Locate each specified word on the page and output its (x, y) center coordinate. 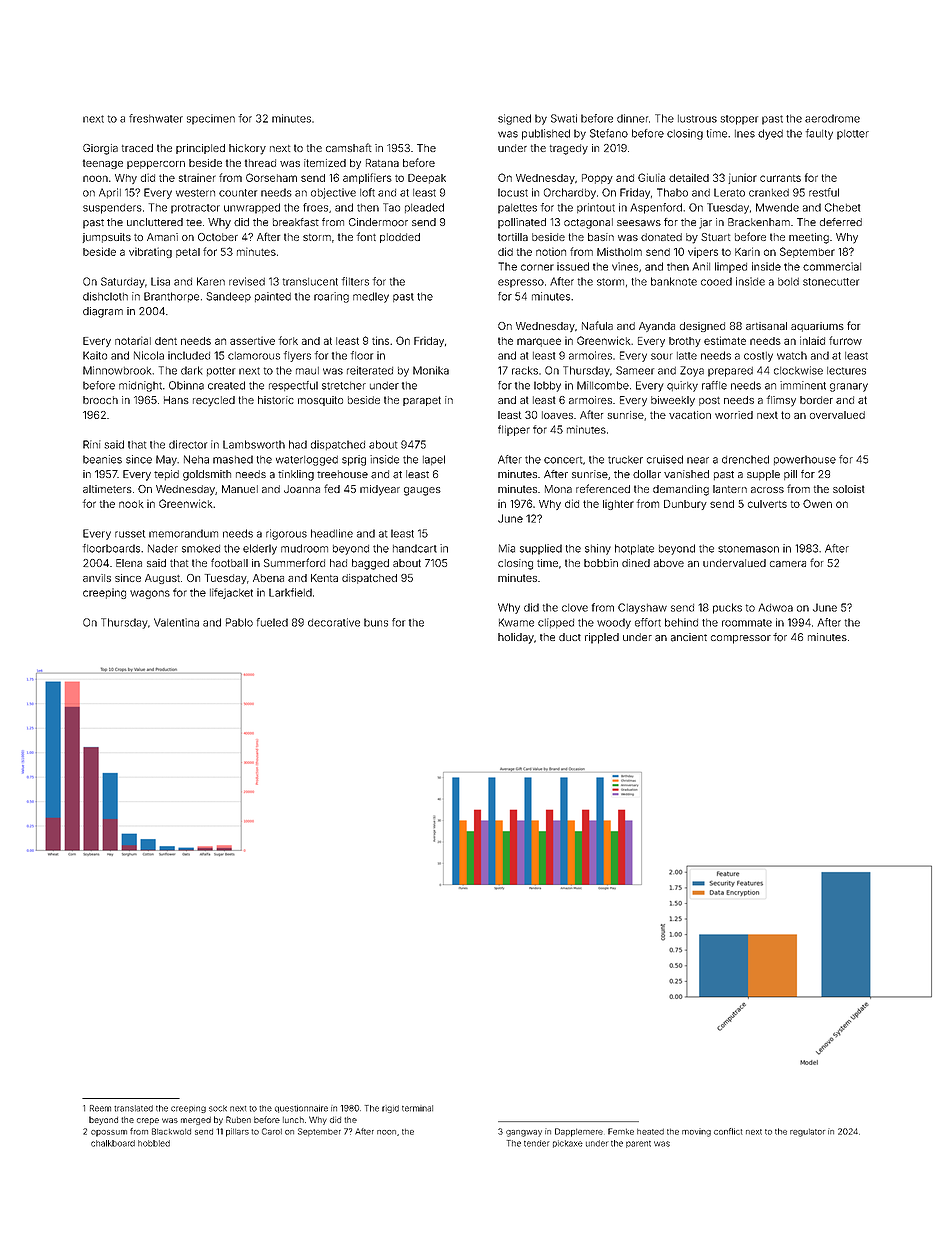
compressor (741, 639)
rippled (602, 638)
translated (133, 1108)
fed (332, 488)
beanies (102, 459)
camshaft (348, 147)
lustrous (697, 119)
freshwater (156, 118)
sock (218, 1108)
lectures (846, 371)
